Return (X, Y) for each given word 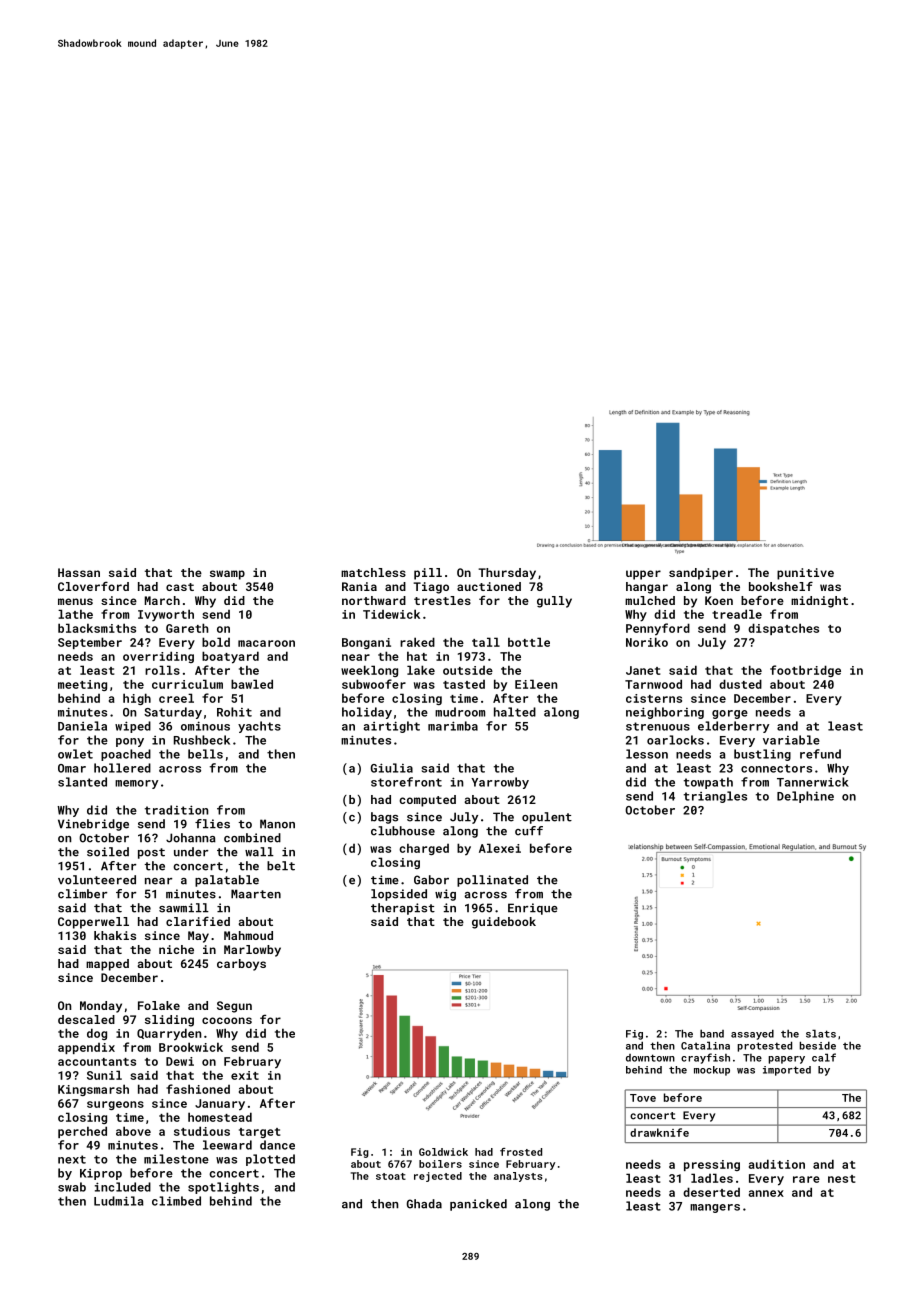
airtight (391, 727)
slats (821, 1033)
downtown (650, 1058)
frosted (521, 1152)
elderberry (733, 727)
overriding (158, 657)
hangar (647, 588)
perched (82, 1132)
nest (842, 1179)
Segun (234, 1007)
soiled (108, 852)
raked (417, 642)
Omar (72, 768)
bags (384, 818)
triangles (715, 797)
